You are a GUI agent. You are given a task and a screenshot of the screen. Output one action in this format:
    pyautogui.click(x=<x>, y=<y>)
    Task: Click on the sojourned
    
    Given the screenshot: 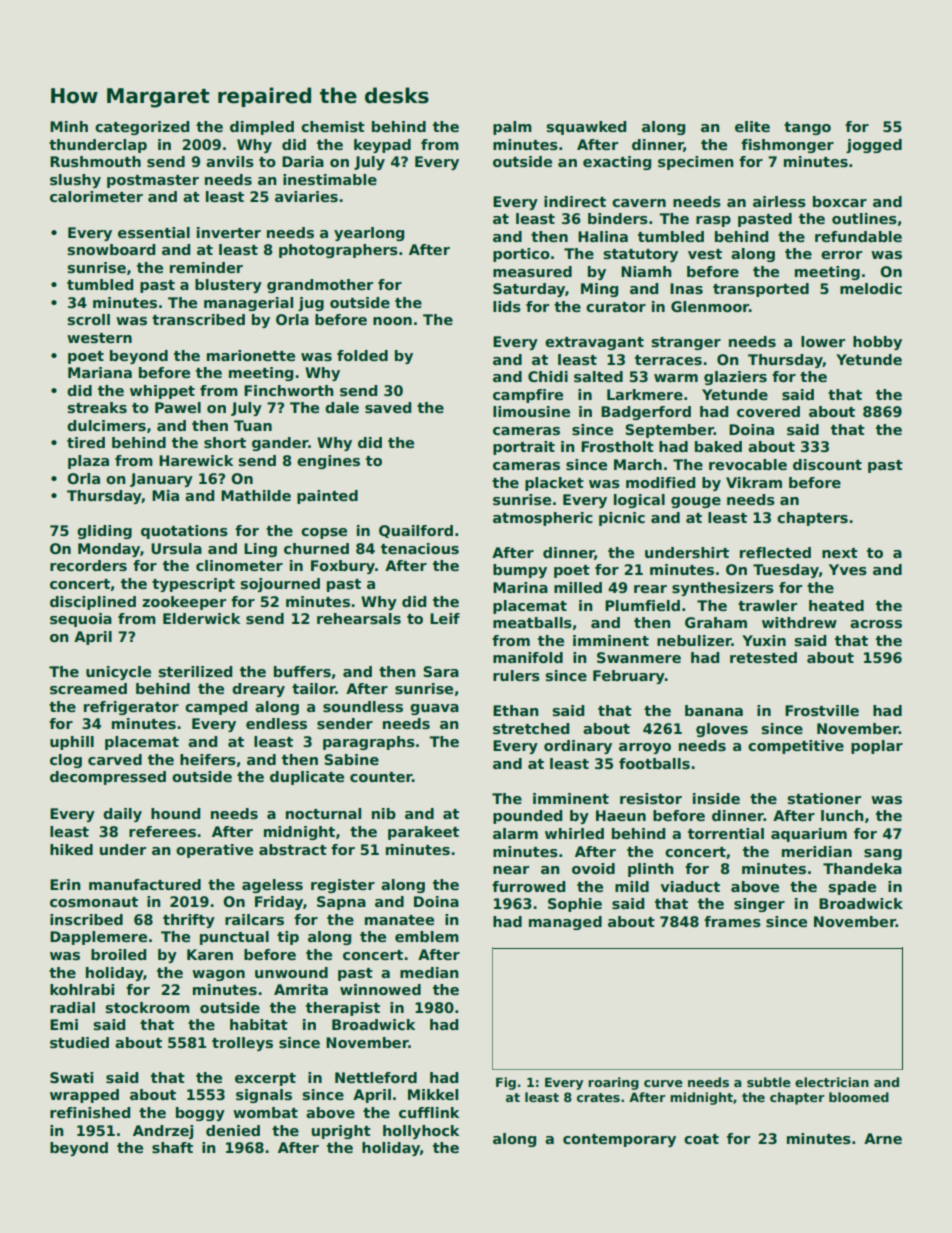 What is the action you would take?
    pyautogui.click(x=280, y=585)
